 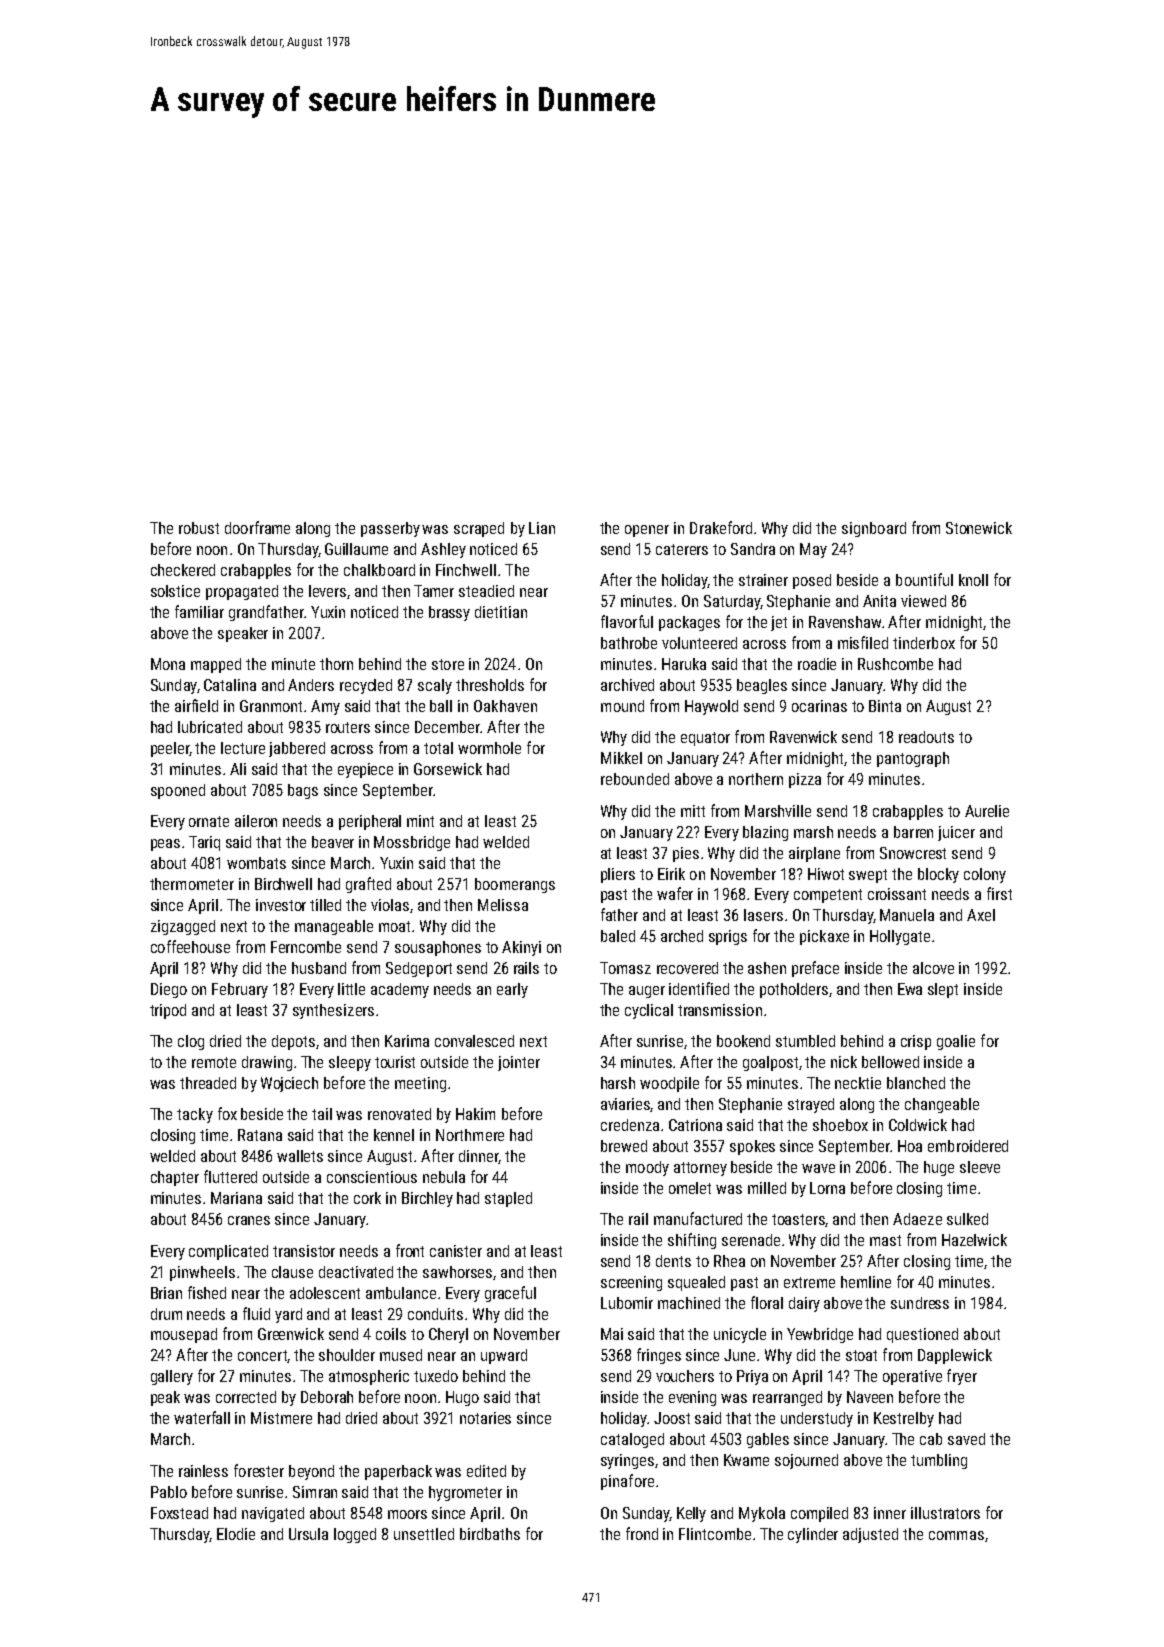 What do you see at coordinates (199, 528) in the screenshot?
I see `robust` at bounding box center [199, 528].
